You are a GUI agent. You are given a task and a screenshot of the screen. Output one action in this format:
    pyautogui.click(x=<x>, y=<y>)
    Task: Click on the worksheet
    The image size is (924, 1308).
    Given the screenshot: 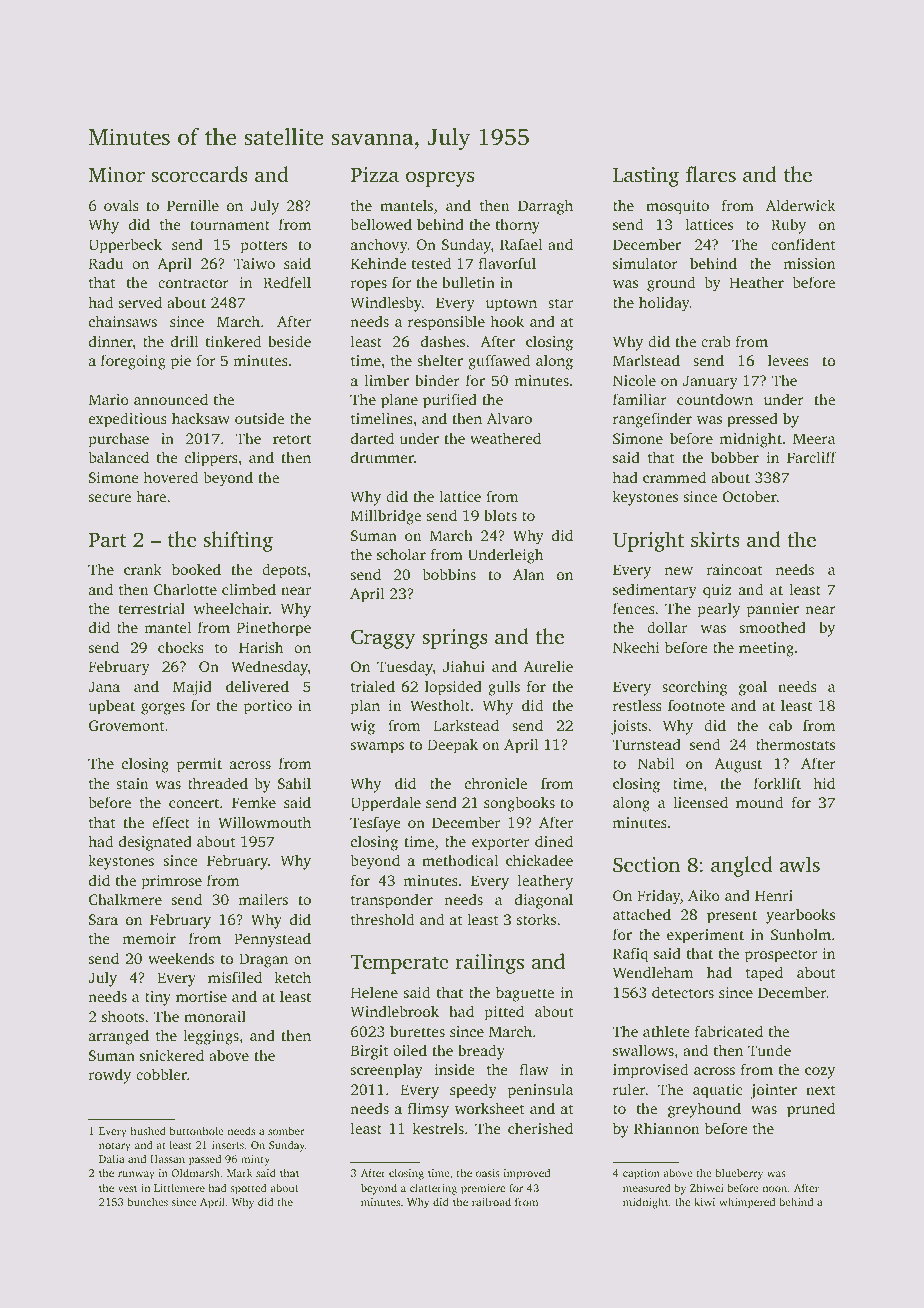 What is the action you would take?
    pyautogui.click(x=490, y=1108)
